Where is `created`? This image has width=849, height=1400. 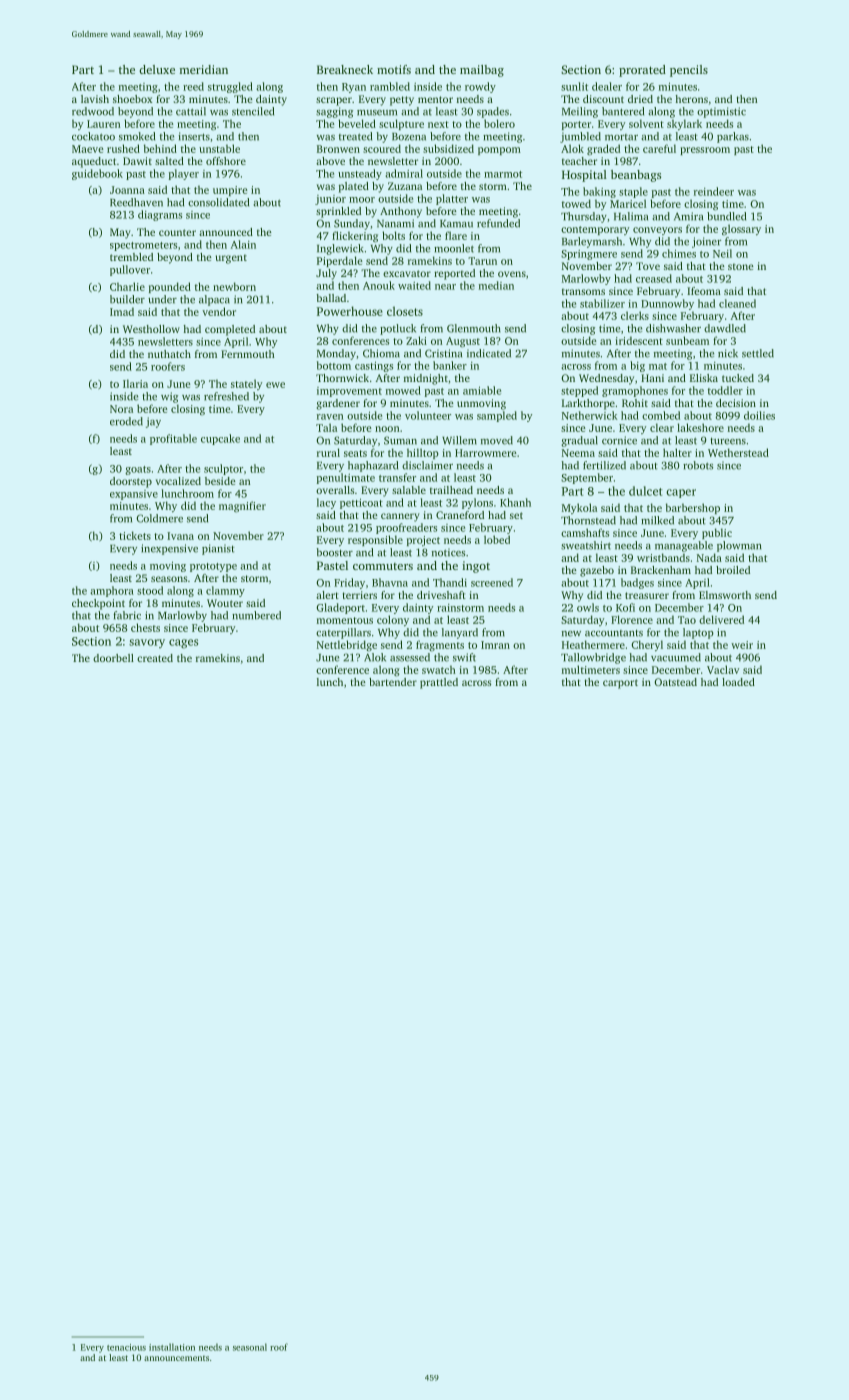
created is located at coordinates (155, 658).
